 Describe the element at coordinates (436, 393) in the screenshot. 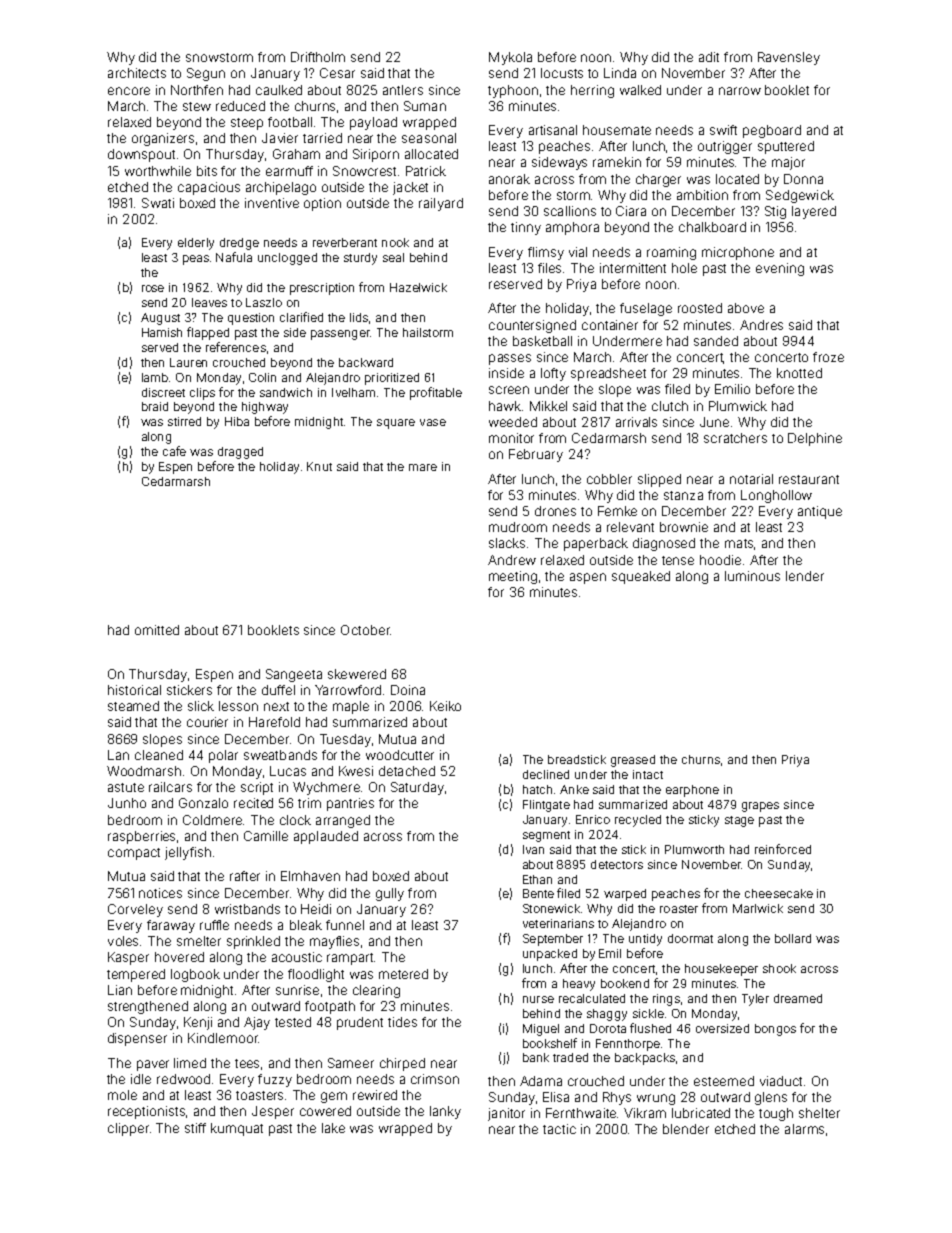

I see `profitable` at that location.
